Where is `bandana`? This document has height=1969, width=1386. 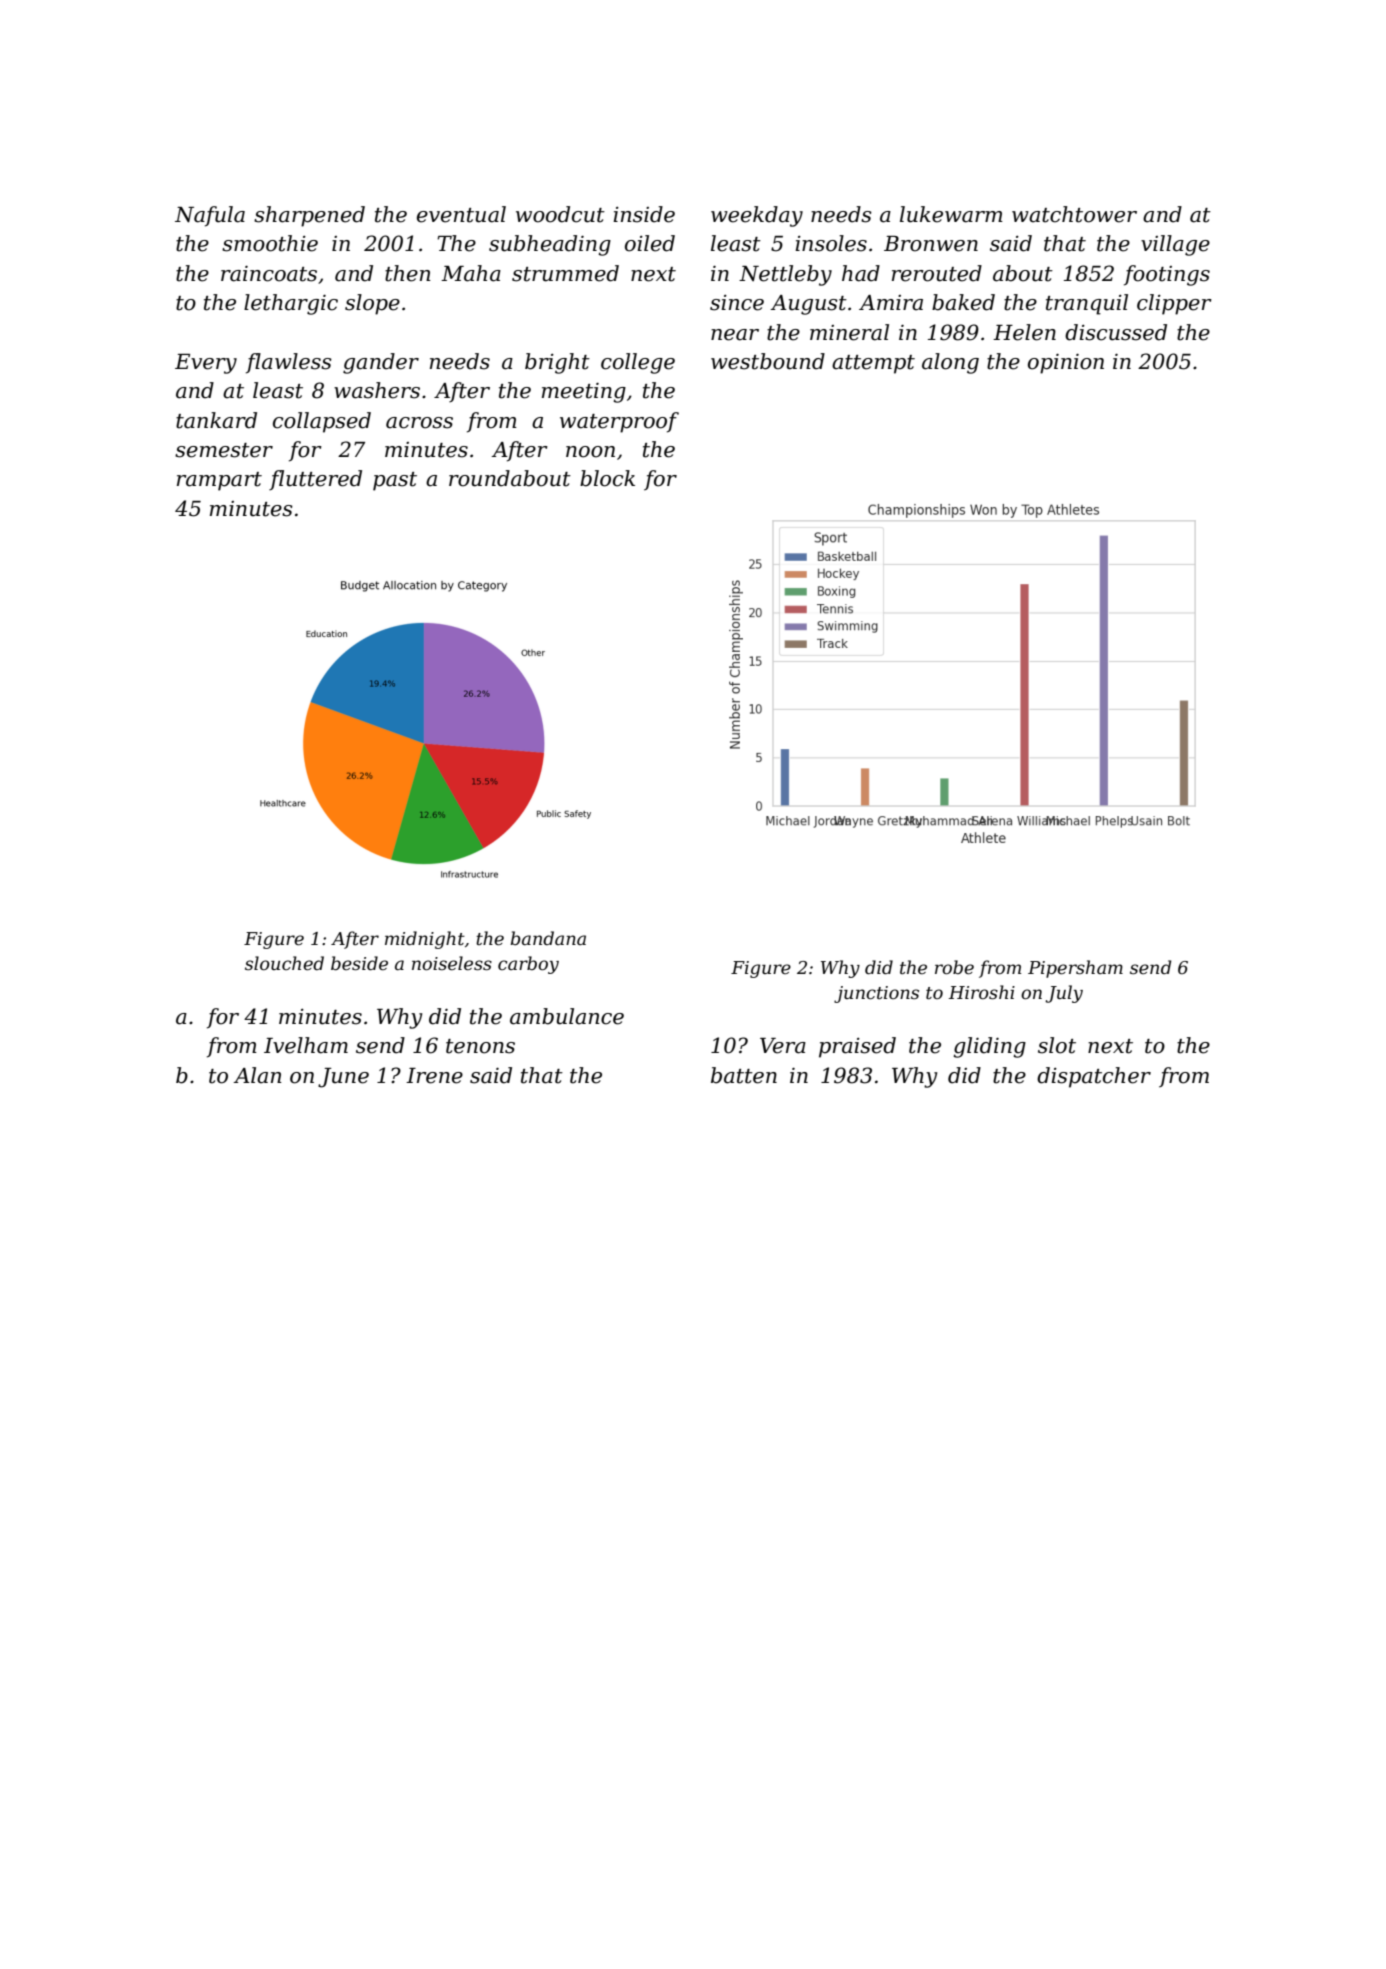
bandana is located at coordinates (548, 938).
